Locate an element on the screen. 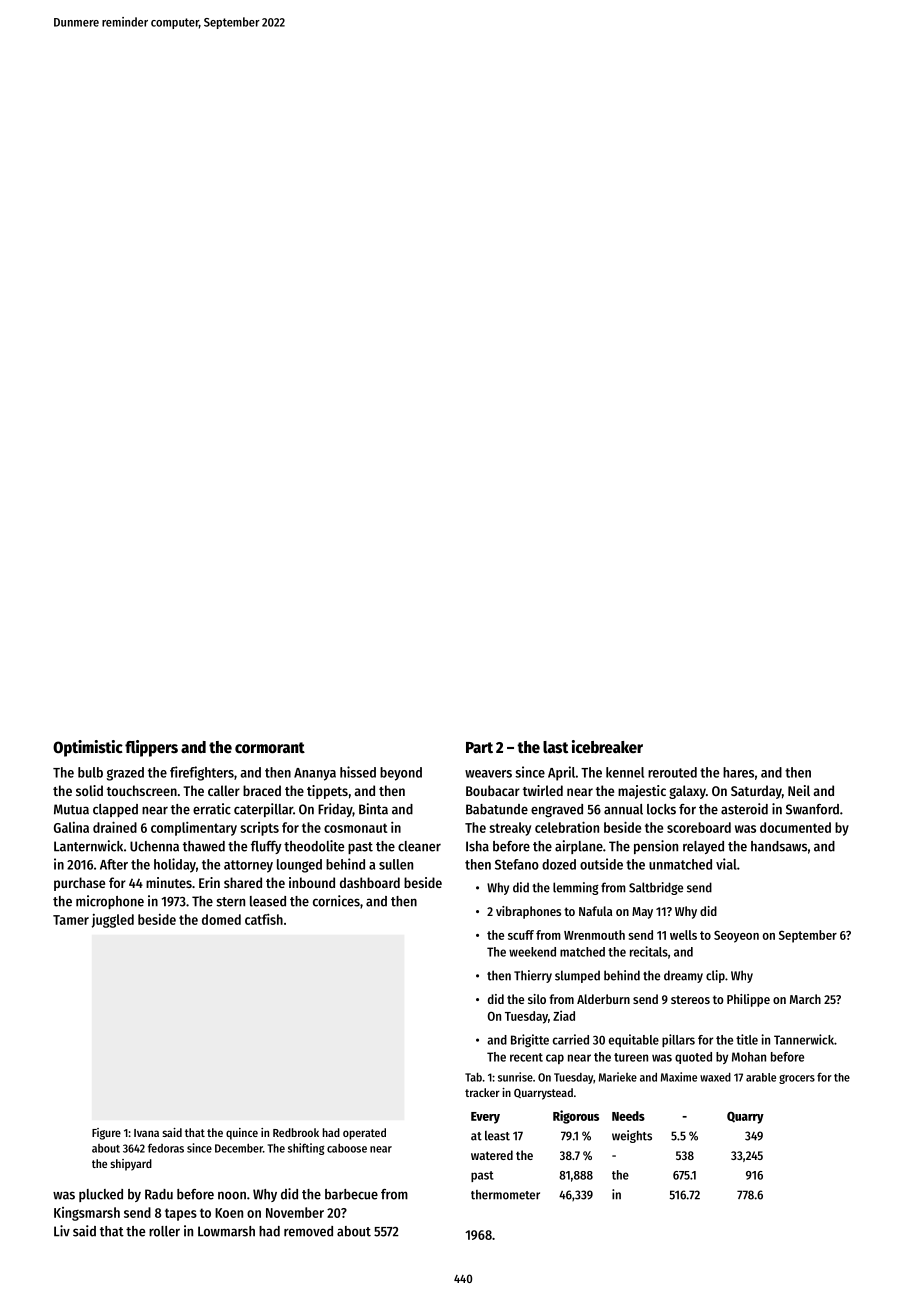 The width and height of the screenshot is (908, 1316). cleaner is located at coordinates (419, 846).
